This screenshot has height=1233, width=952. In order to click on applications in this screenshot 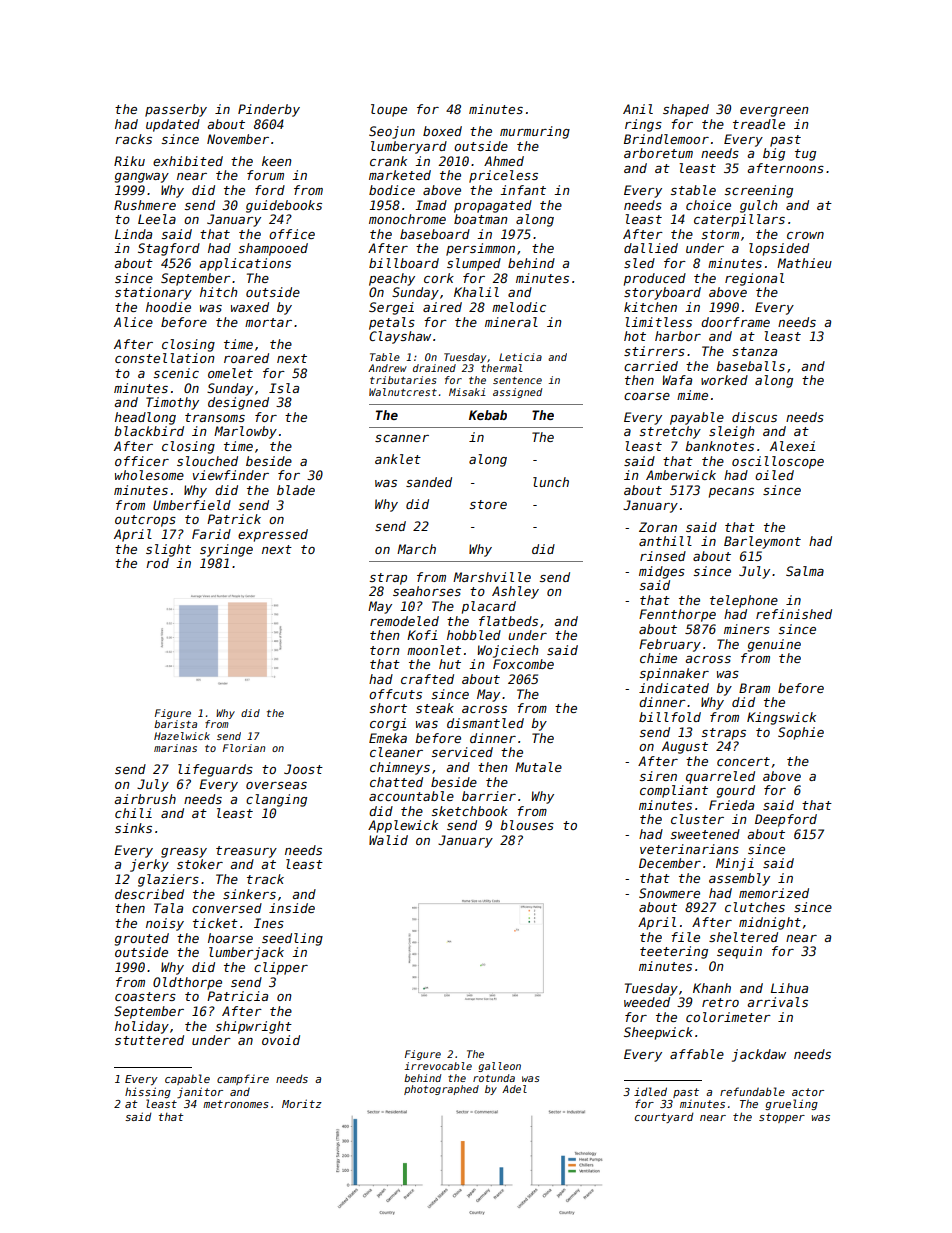, I will do `click(245, 264)`.
